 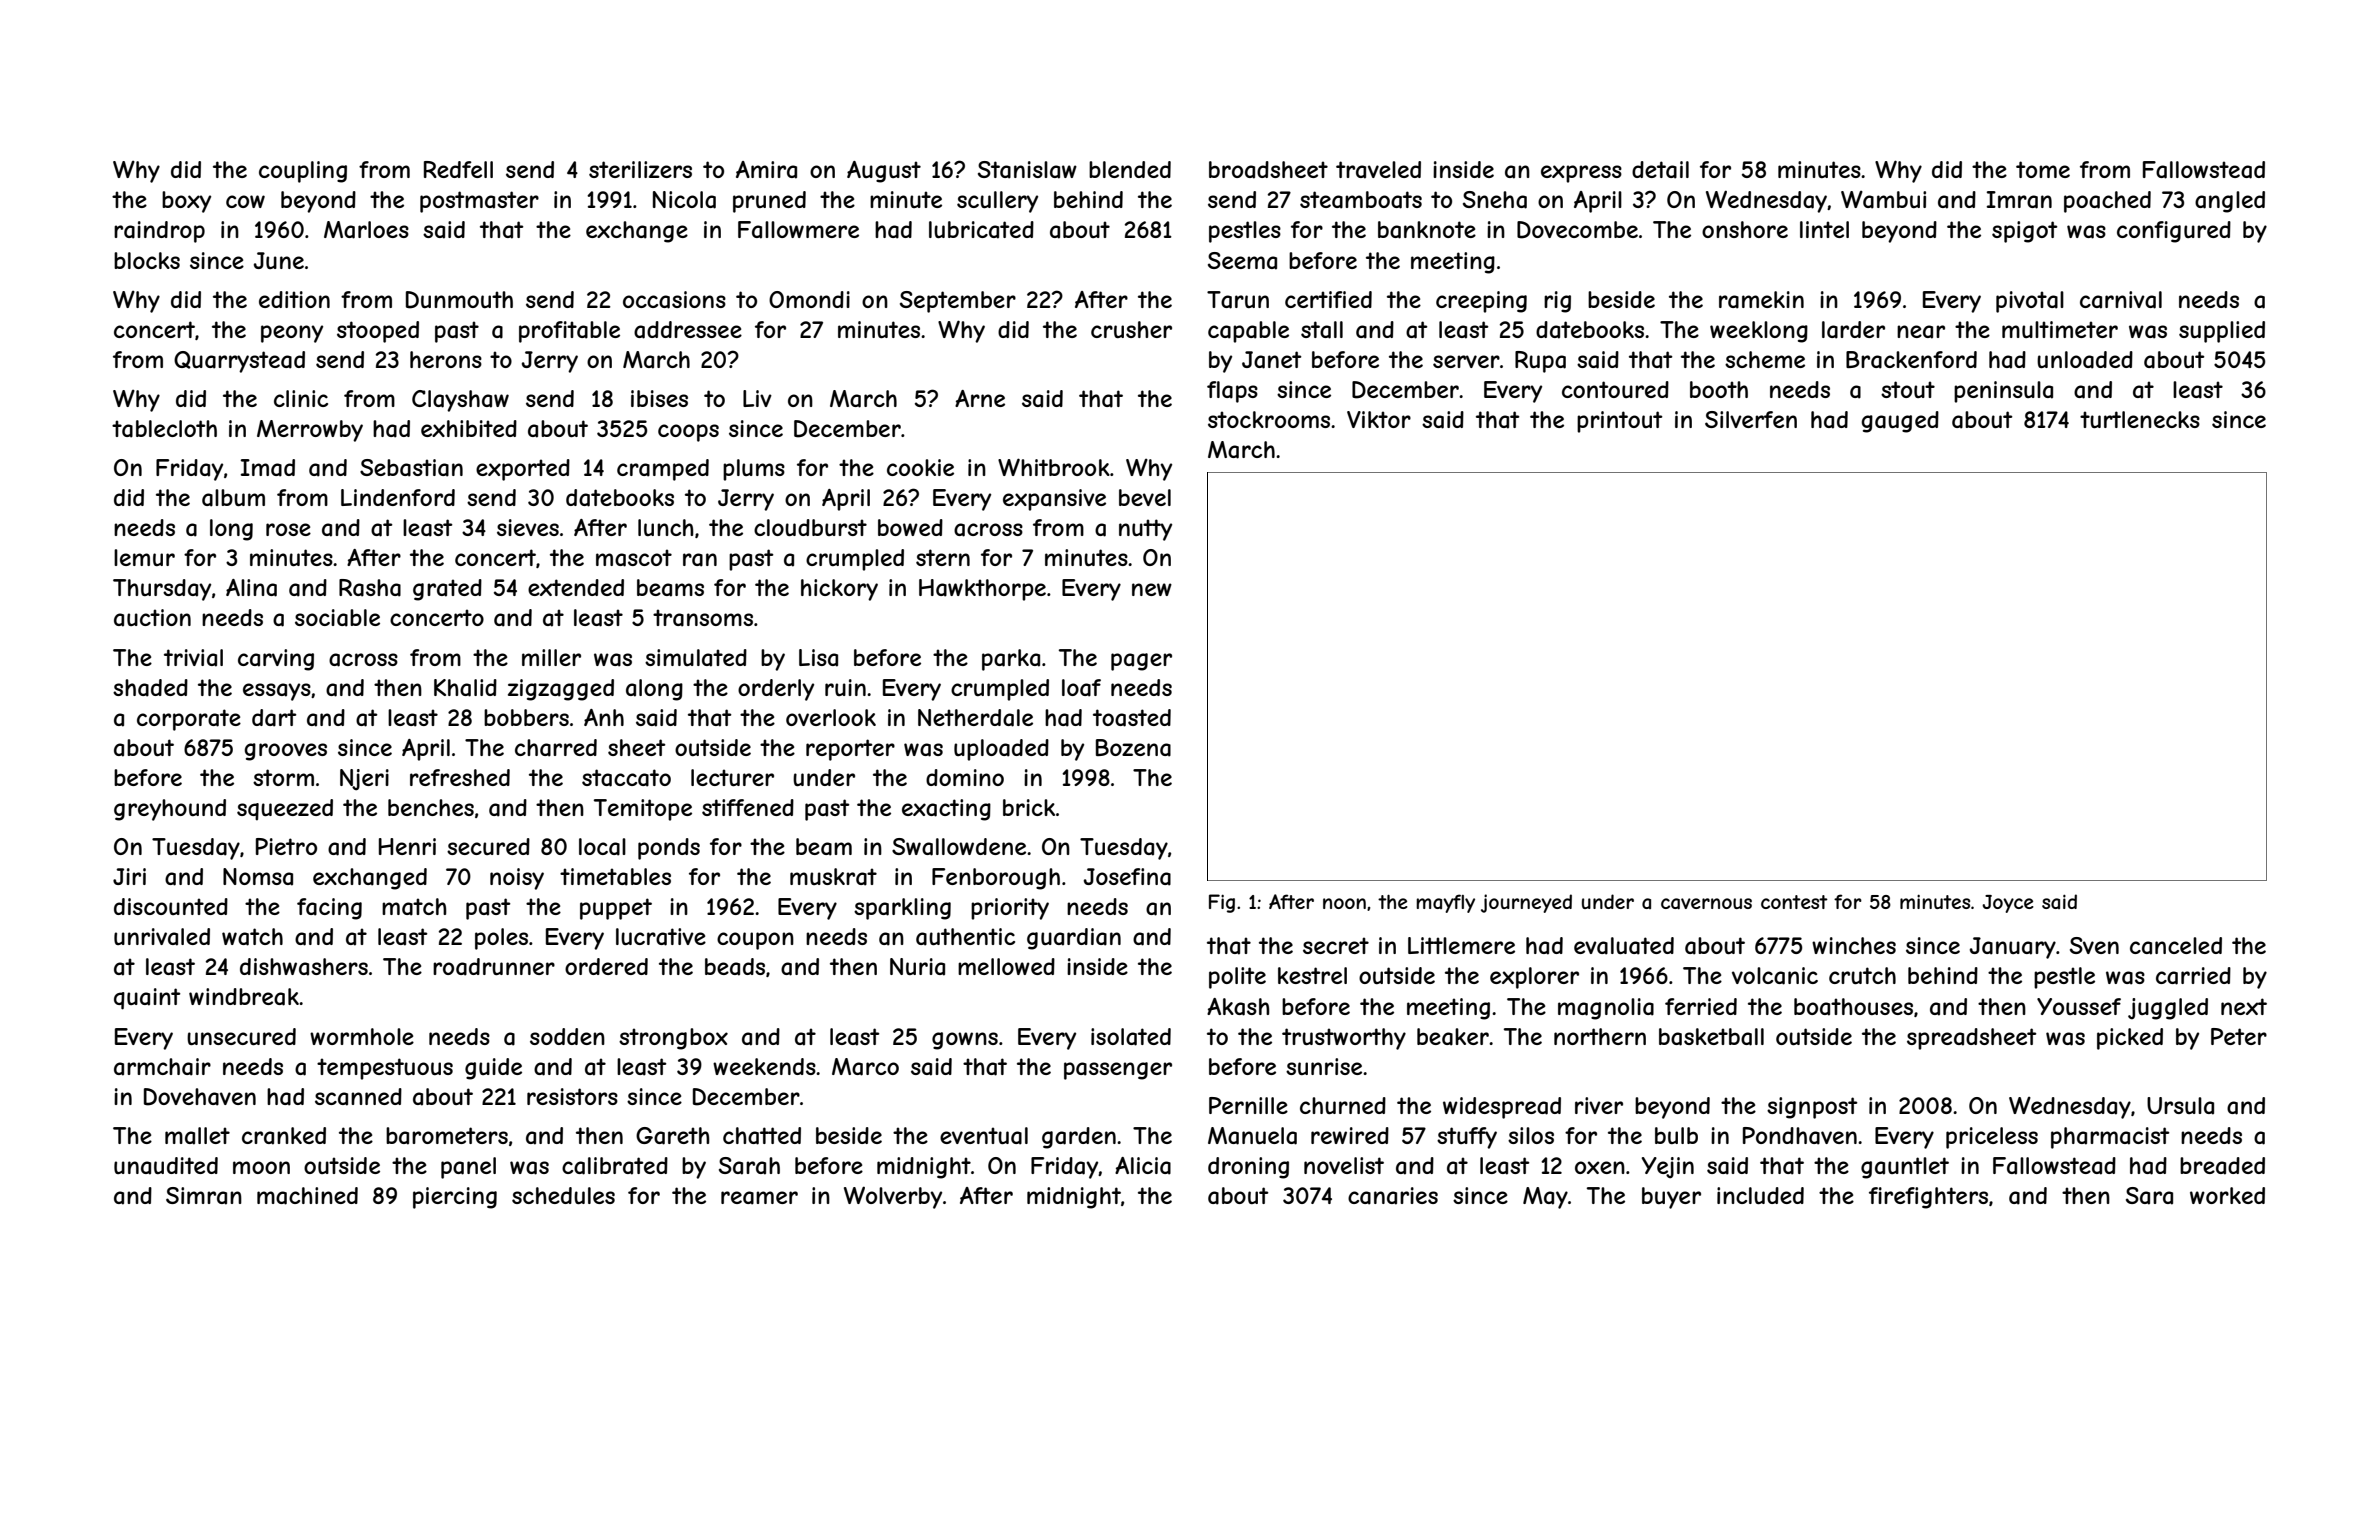 What do you see at coordinates (2176, 946) in the document?
I see `canceled` at bounding box center [2176, 946].
